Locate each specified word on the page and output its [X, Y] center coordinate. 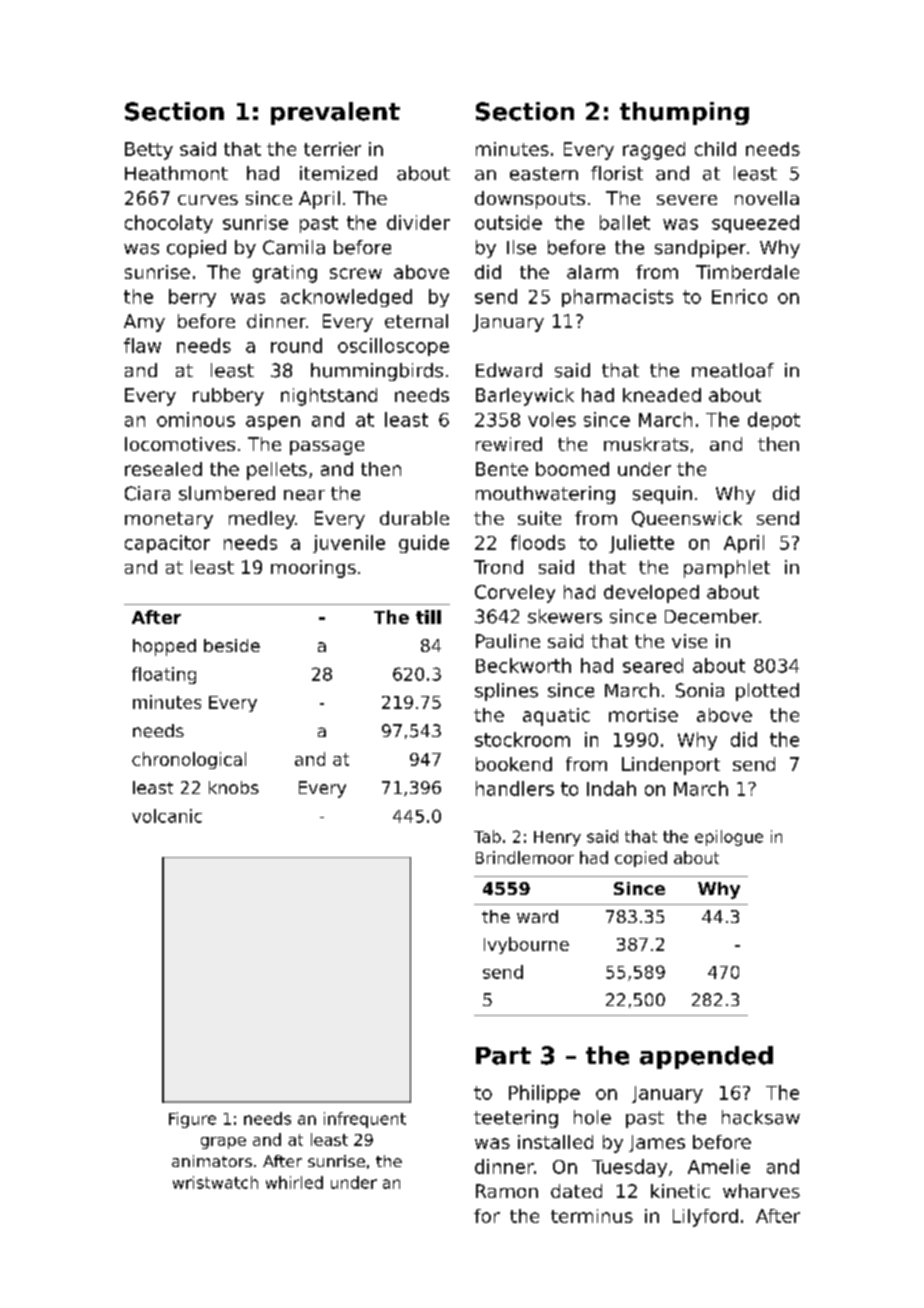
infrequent [365, 1120]
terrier [332, 149]
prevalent [335, 113]
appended [706, 1057]
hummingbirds [377, 372]
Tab [487, 836]
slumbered [227, 493]
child [715, 149]
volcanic [167, 816]
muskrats [646, 444]
